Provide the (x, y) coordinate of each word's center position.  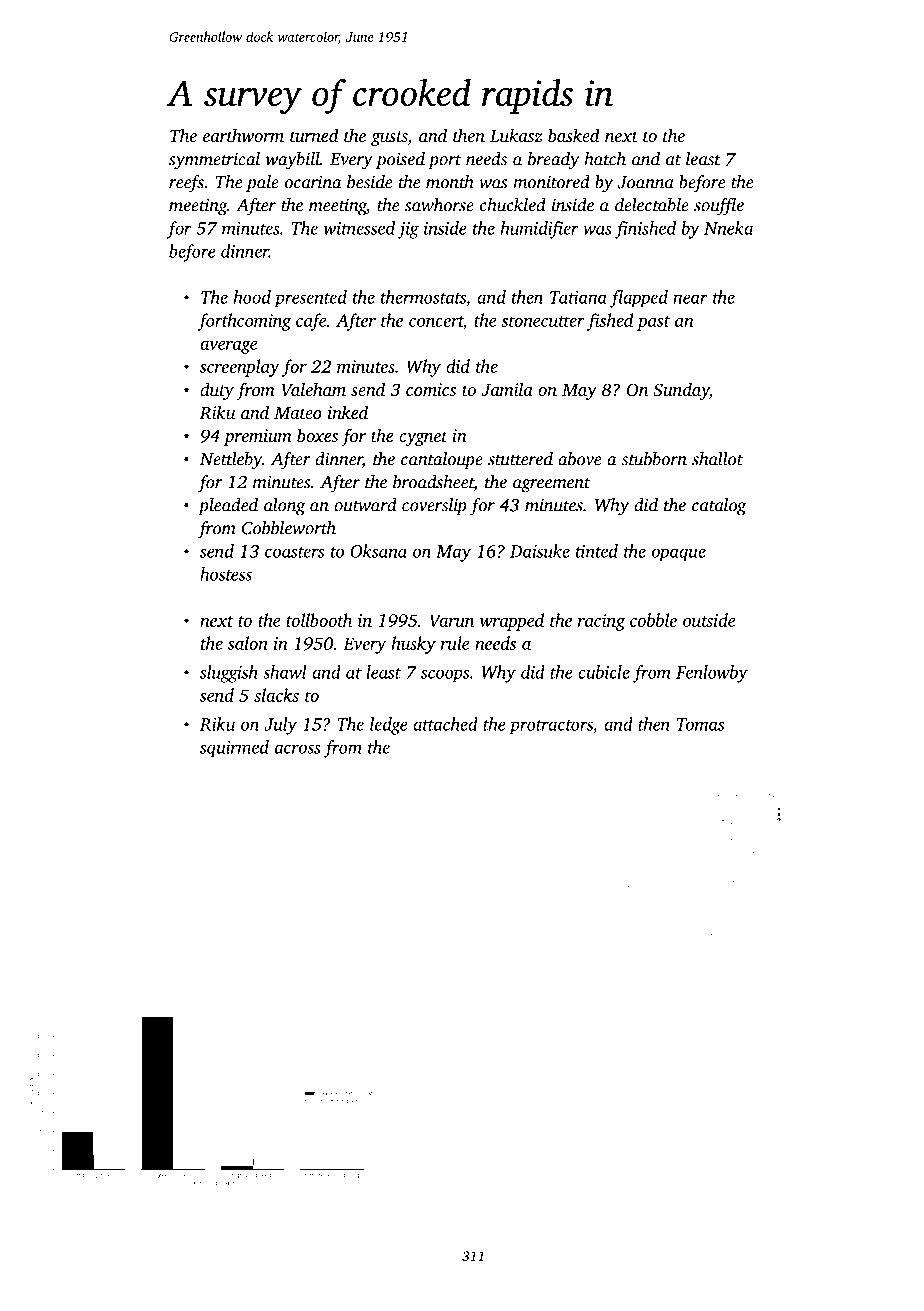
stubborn (654, 459)
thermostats (423, 297)
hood (252, 297)
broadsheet (433, 483)
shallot (717, 459)
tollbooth (319, 620)
